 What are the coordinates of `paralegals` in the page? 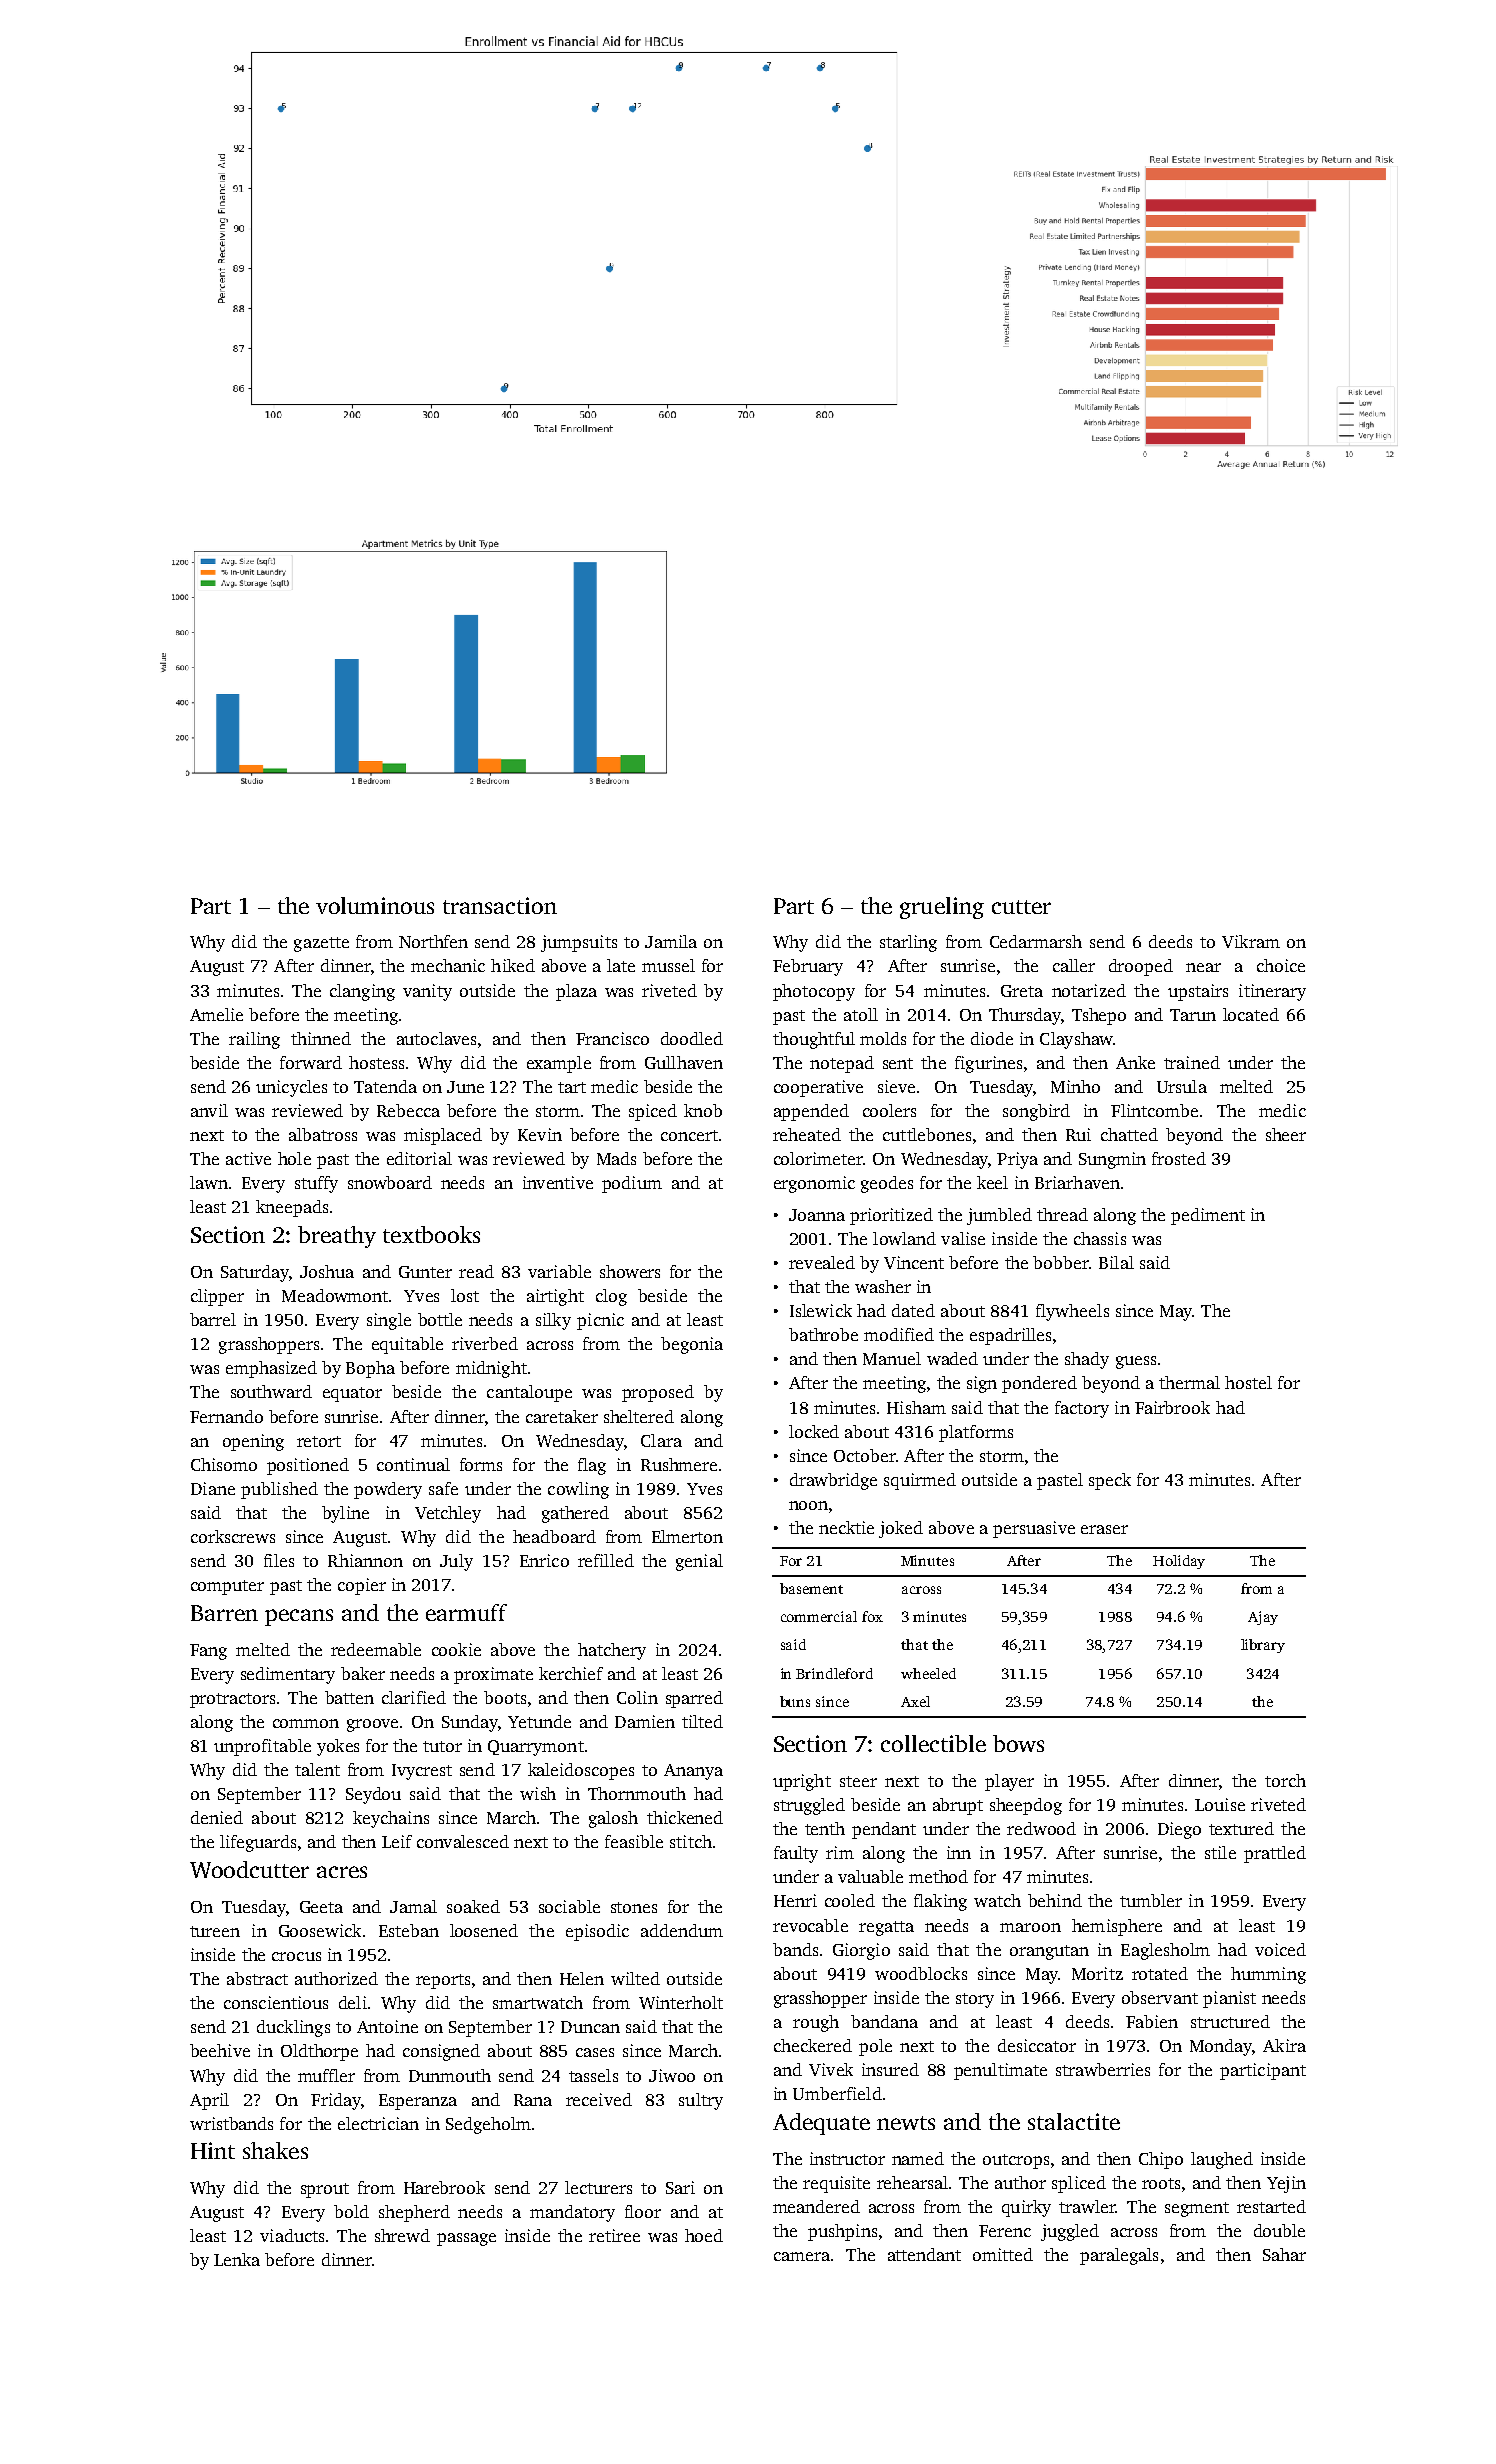 It's located at (1119, 2256).
